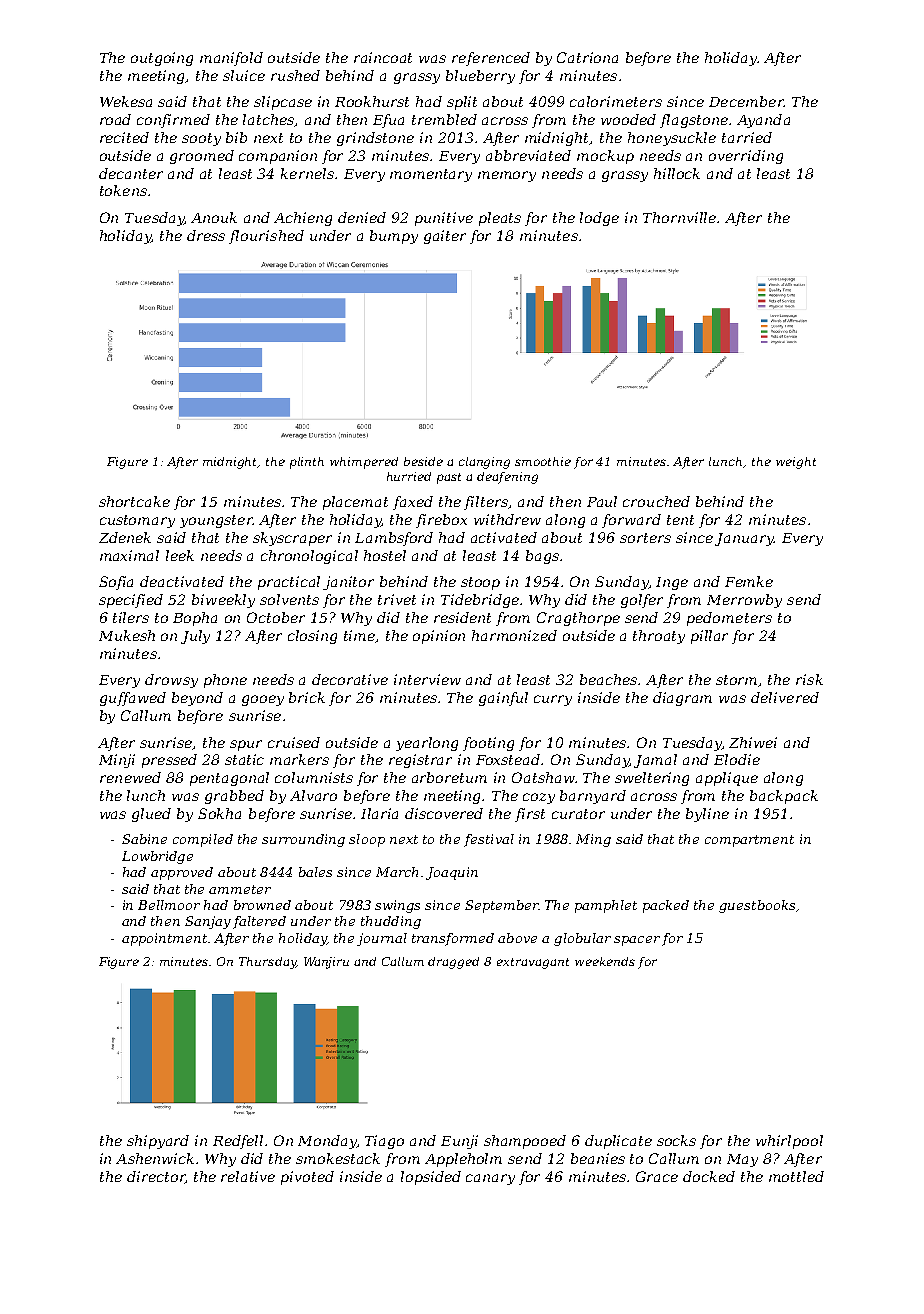 The height and width of the screenshot is (1314, 924). Describe the element at coordinates (757, 906) in the screenshot. I see `guestbooks` at that location.
